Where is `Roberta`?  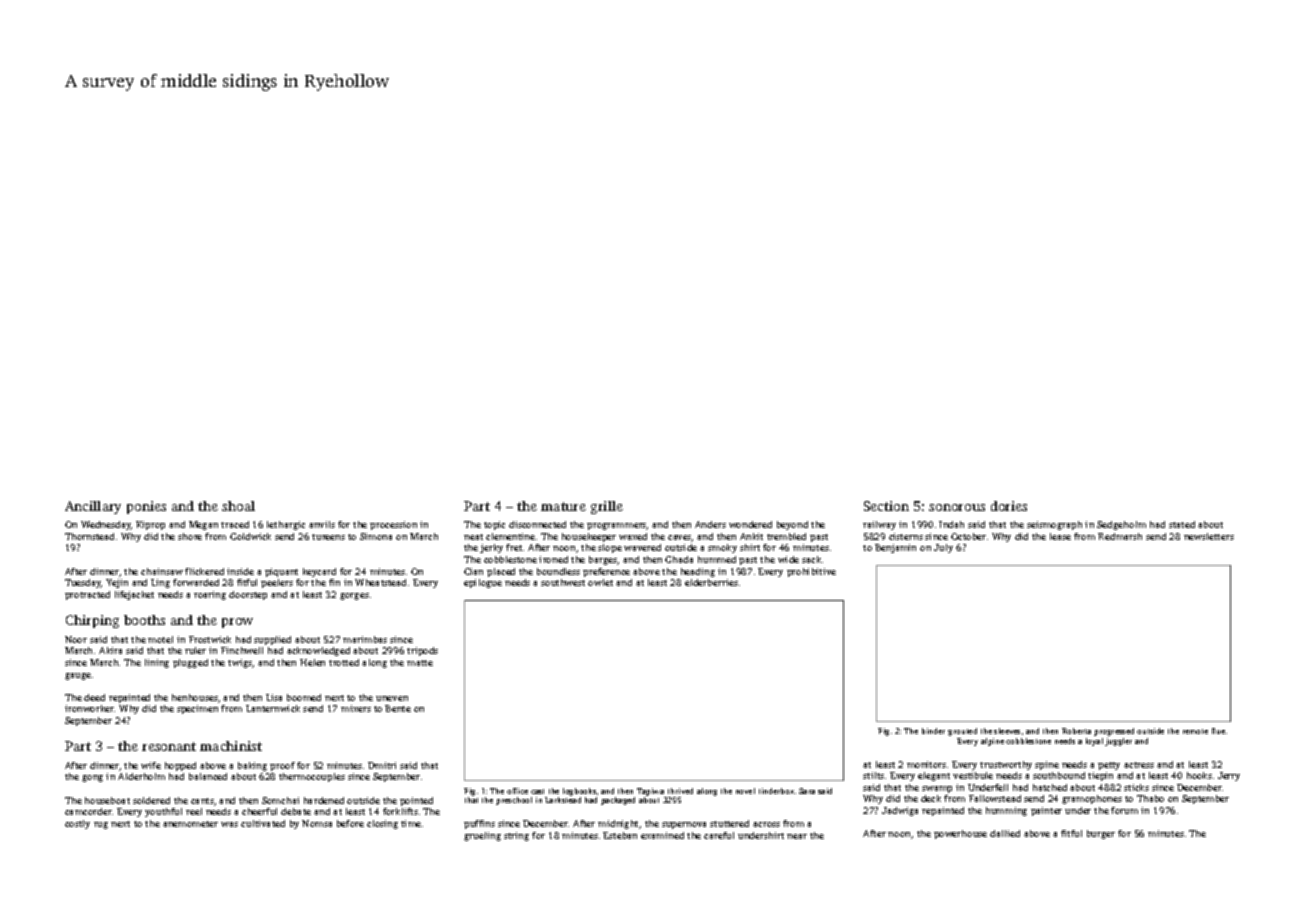 Roberta is located at coordinates (1076, 731).
